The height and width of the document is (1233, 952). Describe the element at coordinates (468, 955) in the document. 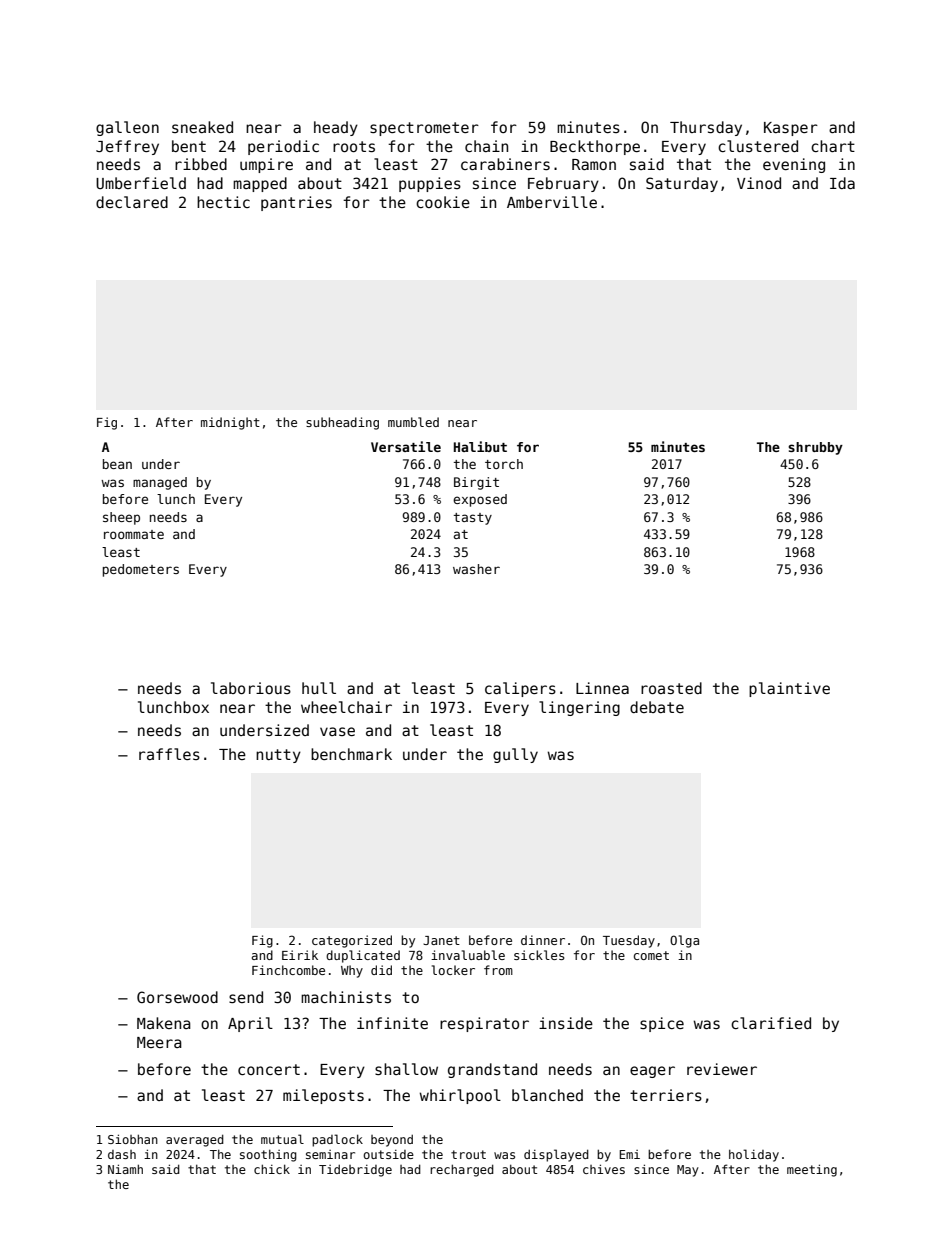

I see `invaluable` at that location.
